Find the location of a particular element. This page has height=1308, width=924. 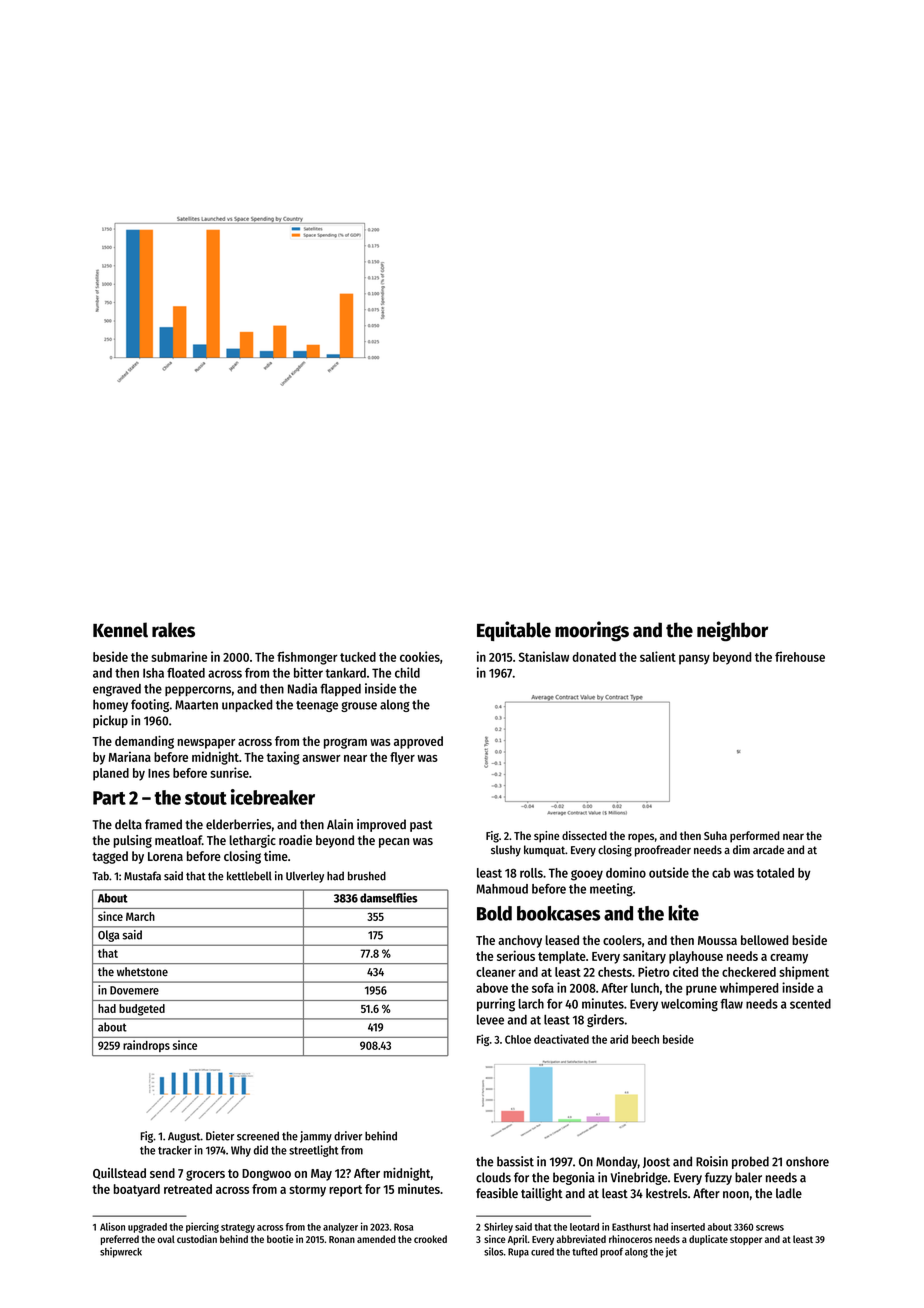

performed is located at coordinates (755, 837).
